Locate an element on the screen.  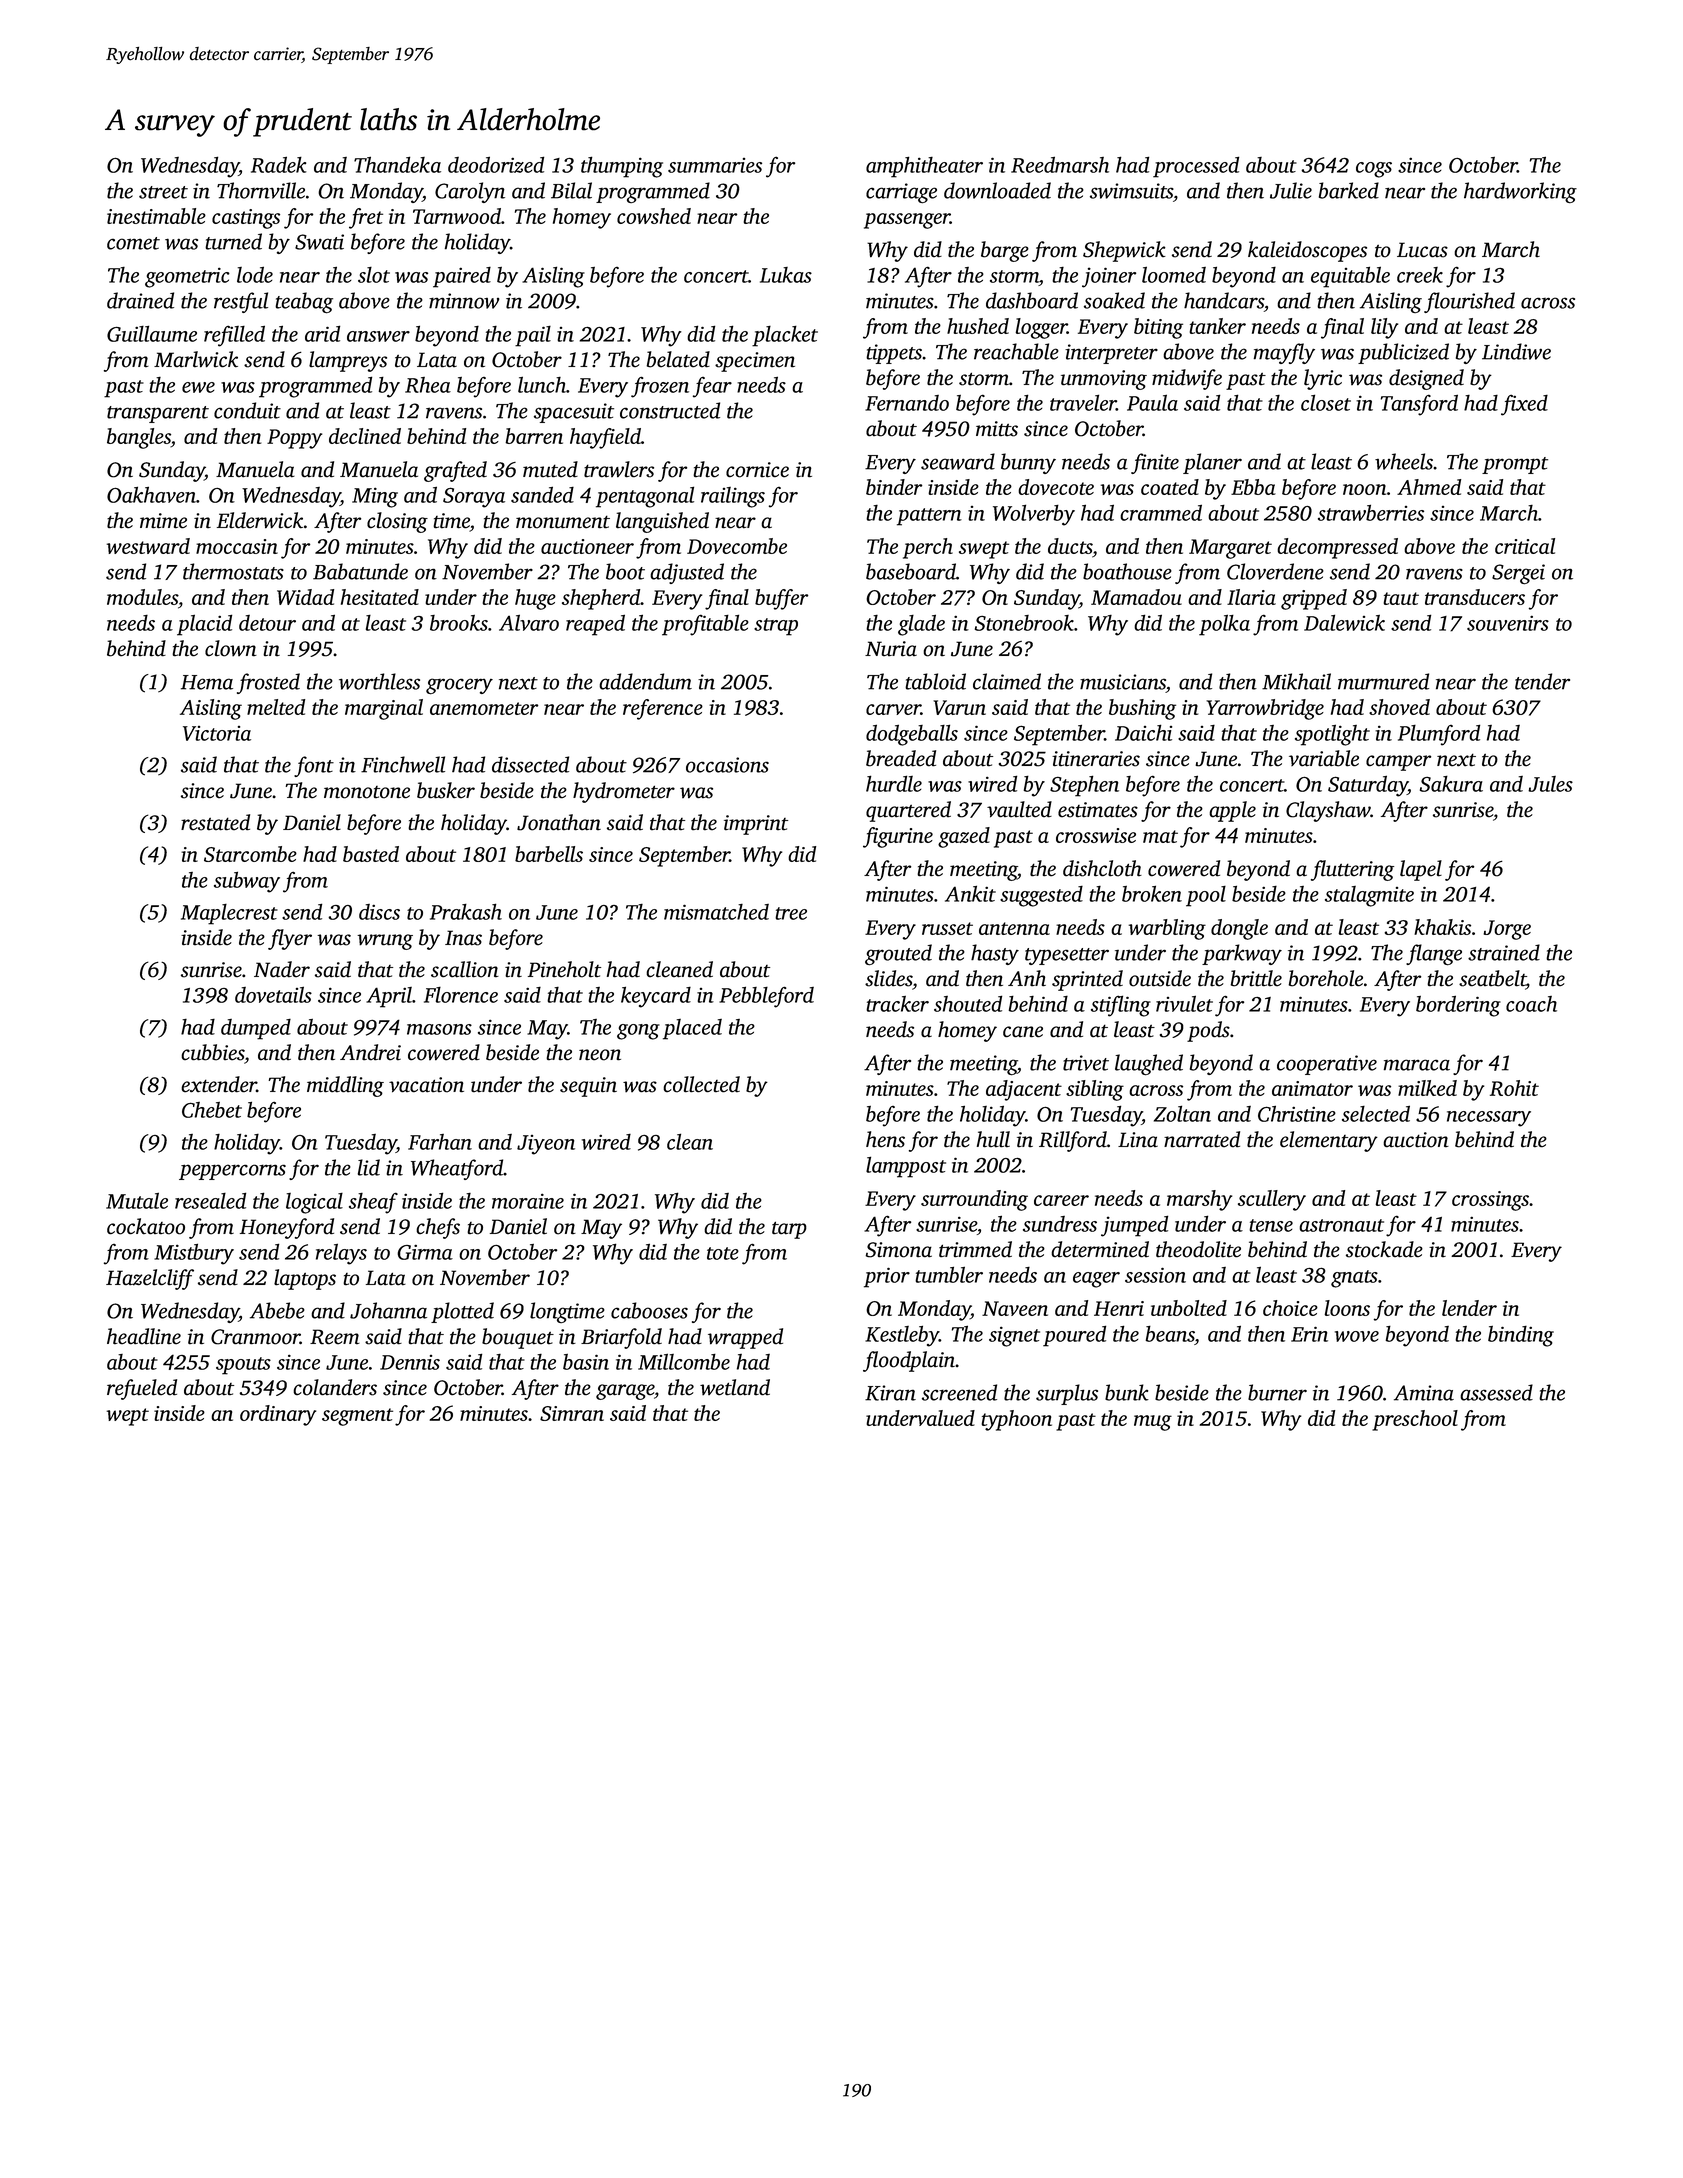
preschool is located at coordinates (1415, 1420).
